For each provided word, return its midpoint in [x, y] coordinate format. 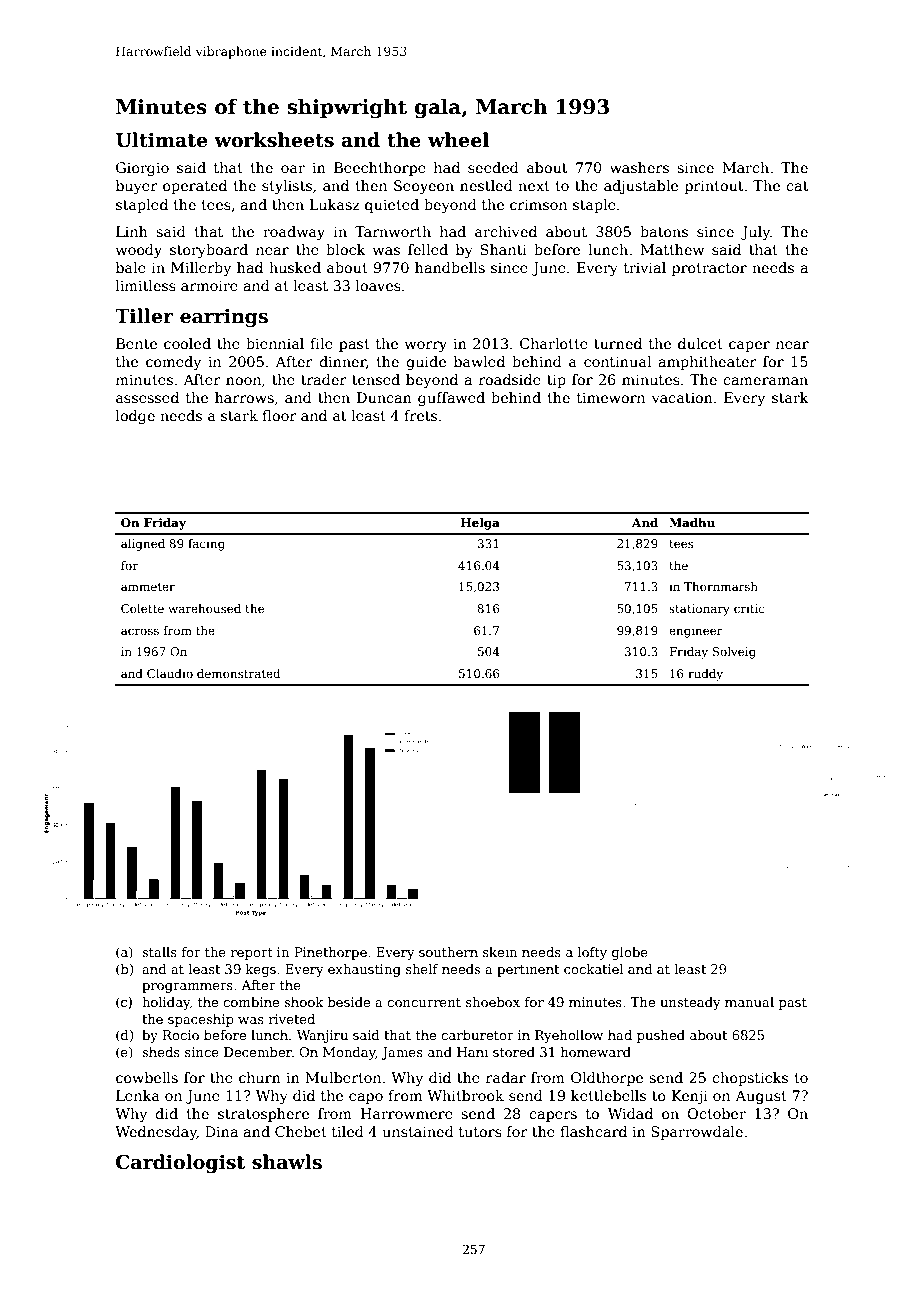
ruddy [705, 675]
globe [630, 953]
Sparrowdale [697, 1133]
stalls [159, 952]
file [321, 343]
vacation [682, 397]
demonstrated [238, 673]
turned [618, 343]
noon [243, 381]
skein [500, 952]
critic [749, 608]
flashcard [593, 1131]
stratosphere [263, 1115]
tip [556, 381]
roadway [294, 233]
